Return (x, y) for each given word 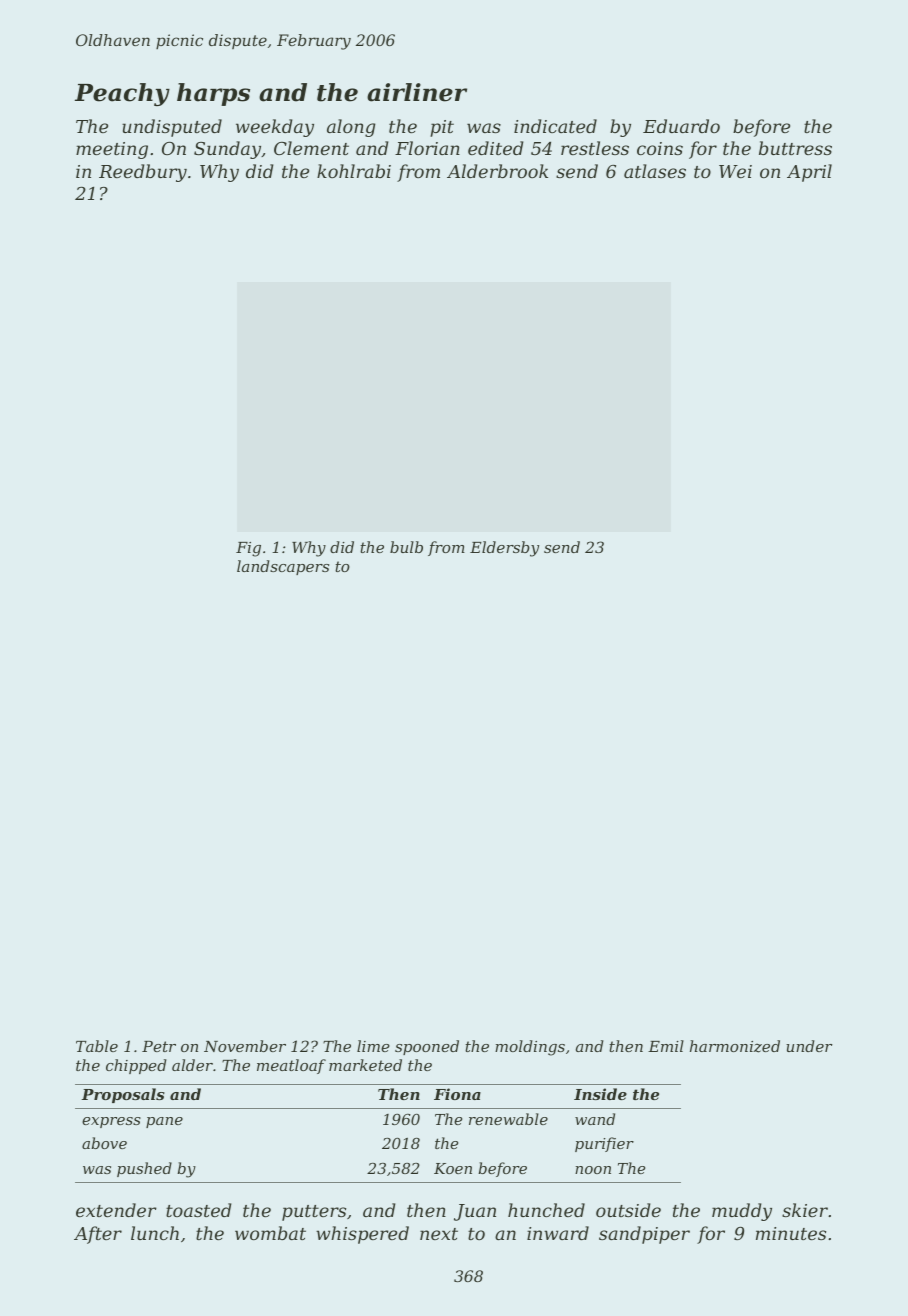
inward (558, 1233)
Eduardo (681, 126)
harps (213, 94)
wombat (270, 1233)
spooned (427, 1047)
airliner (417, 92)
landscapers (283, 567)
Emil (666, 1046)
